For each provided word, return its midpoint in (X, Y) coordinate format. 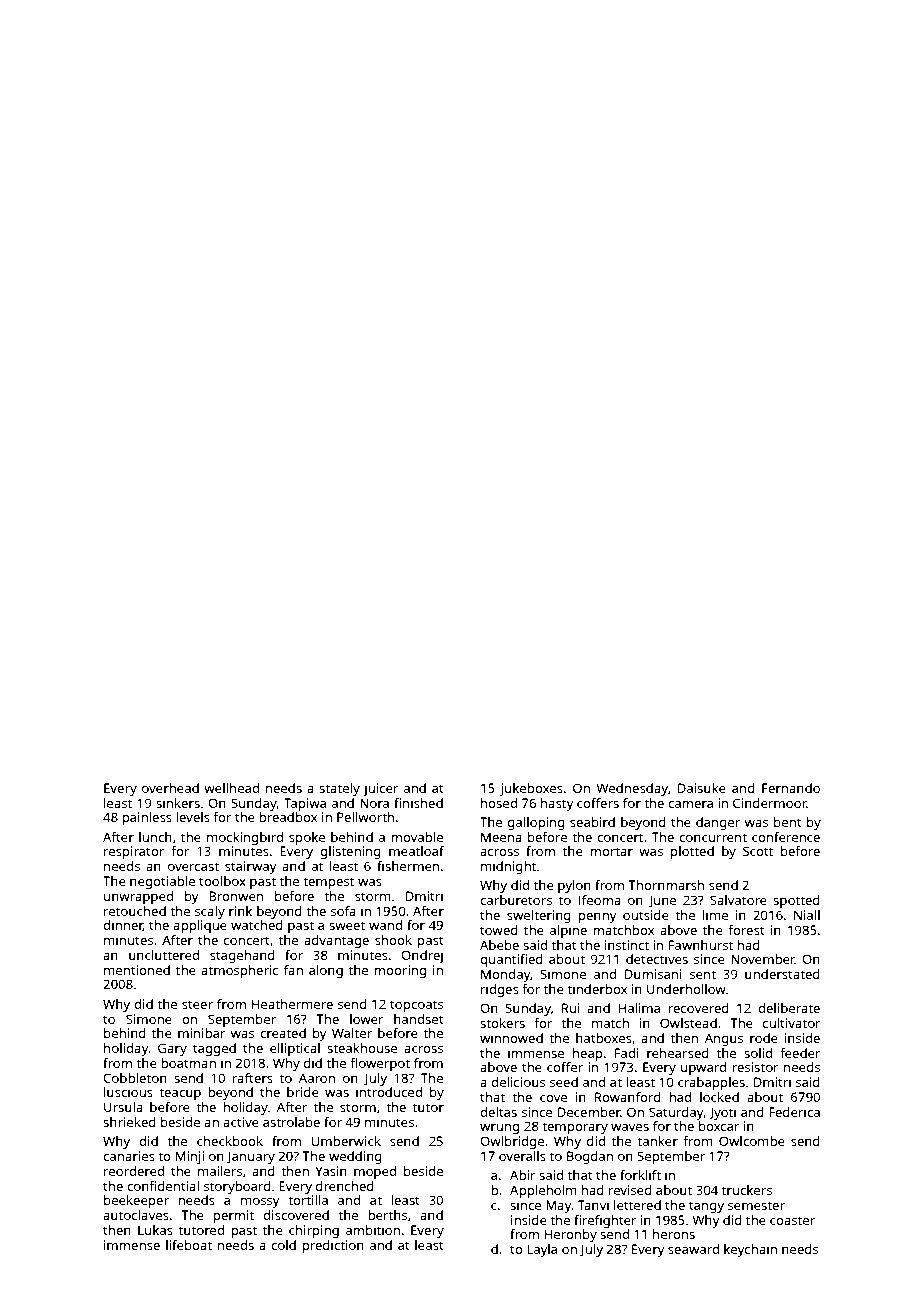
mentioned (137, 970)
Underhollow (686, 989)
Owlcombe (752, 1141)
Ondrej (422, 956)
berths (387, 1215)
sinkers (178, 803)
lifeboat (189, 1245)
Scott (758, 851)
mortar (611, 851)
